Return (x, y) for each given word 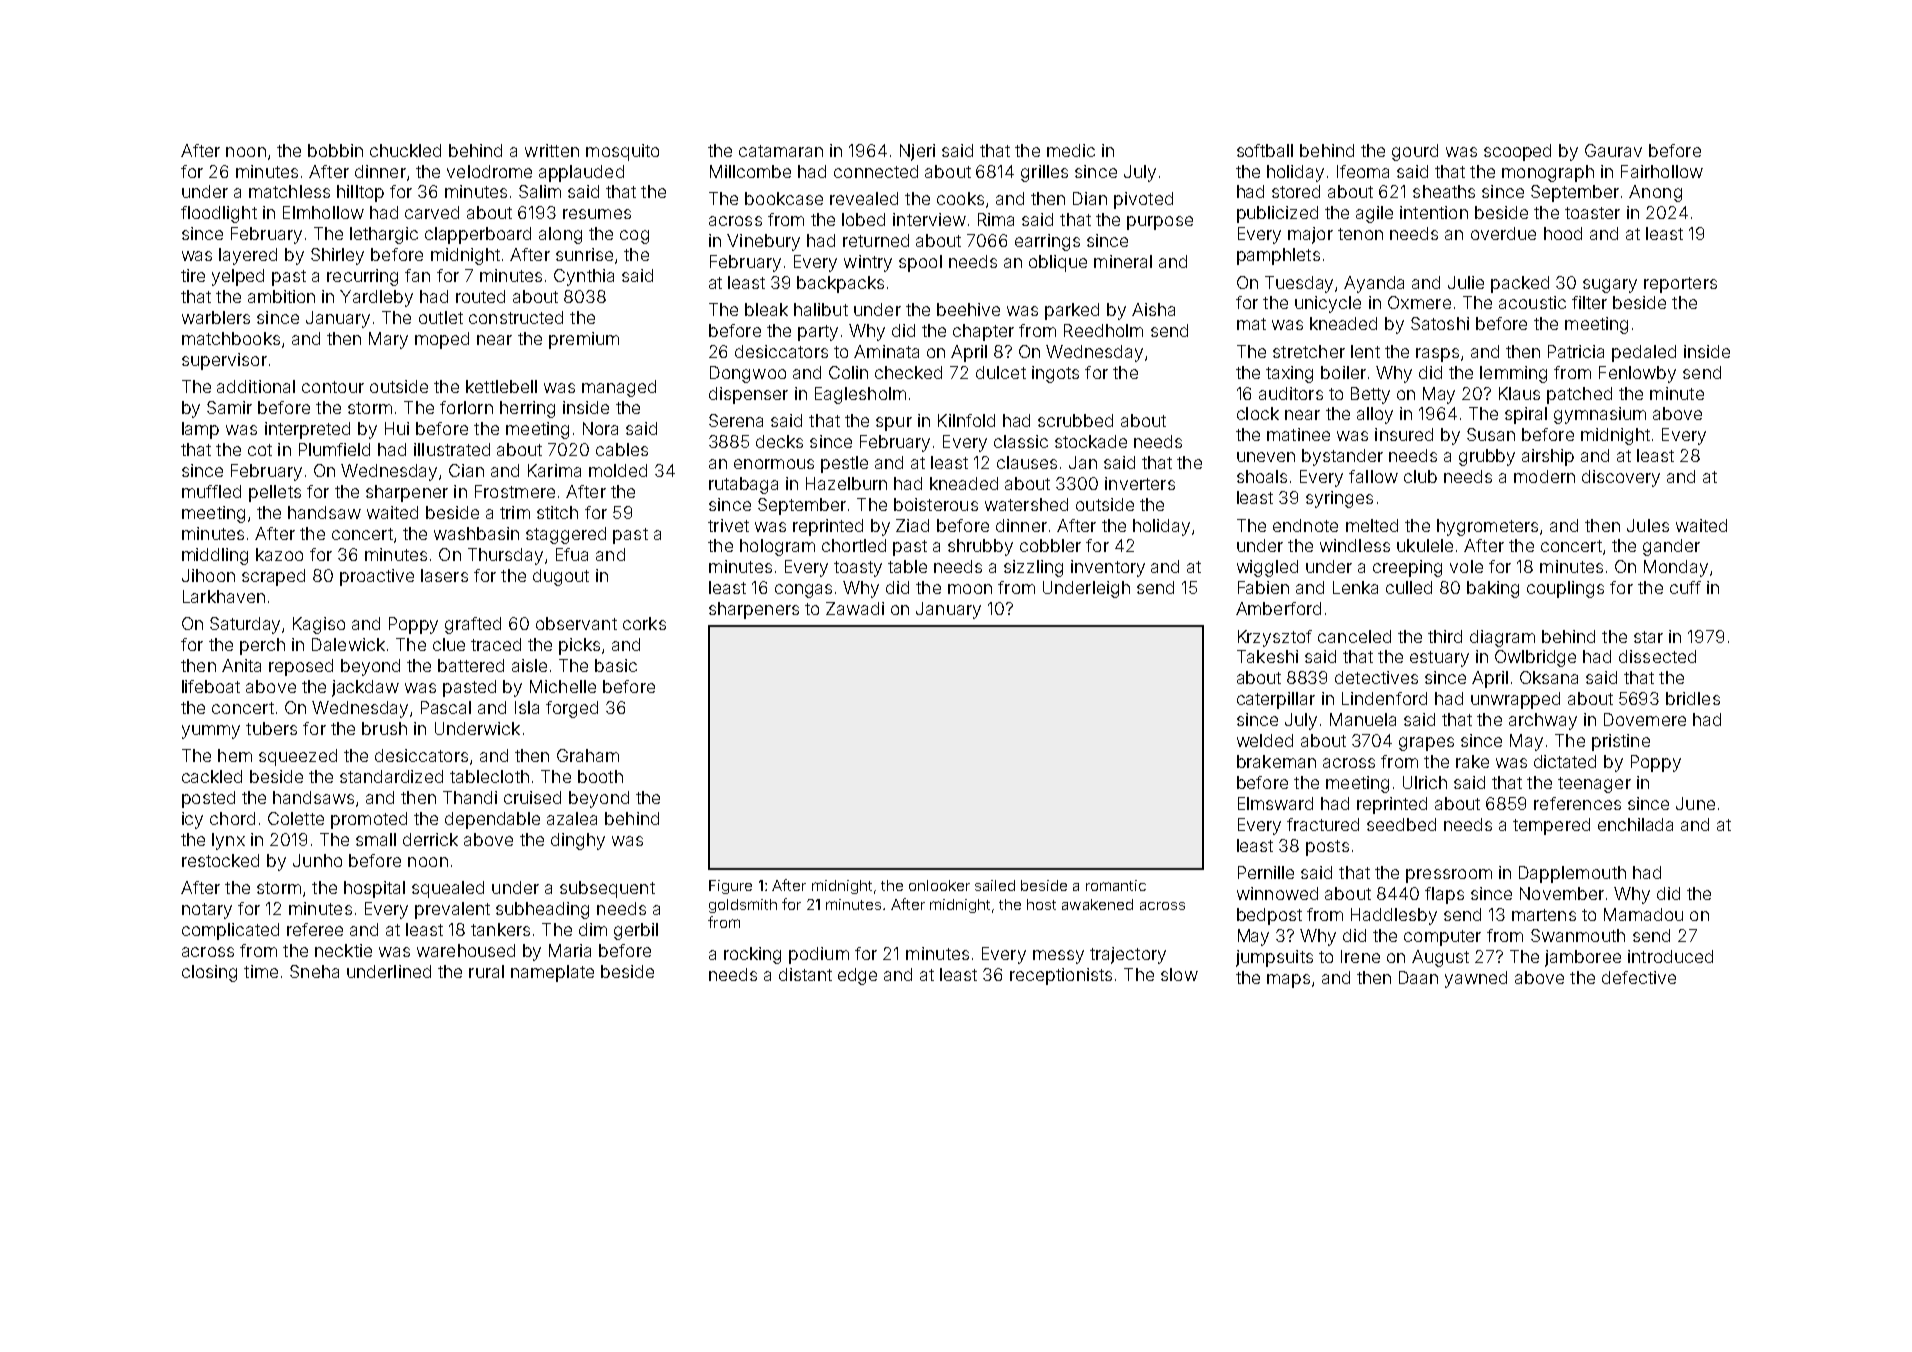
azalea (572, 818)
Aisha (1153, 309)
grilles (1044, 173)
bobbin (335, 150)
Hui (397, 428)
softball (1265, 150)
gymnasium (1600, 415)
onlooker (939, 885)
